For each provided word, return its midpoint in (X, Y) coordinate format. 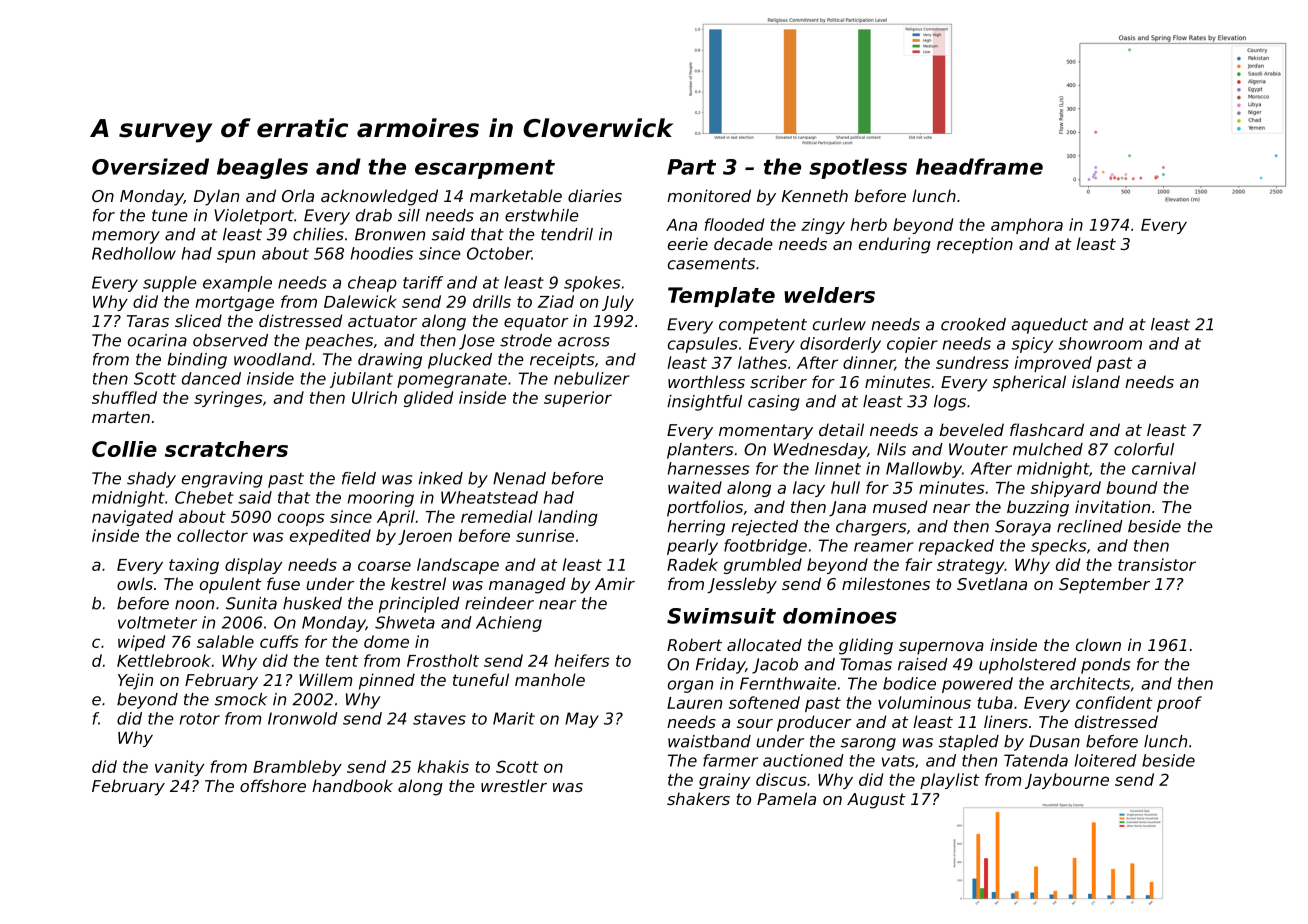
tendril (567, 234)
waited (695, 487)
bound (1131, 487)
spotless (858, 168)
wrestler (514, 785)
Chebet (204, 497)
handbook (352, 785)
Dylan (216, 197)
